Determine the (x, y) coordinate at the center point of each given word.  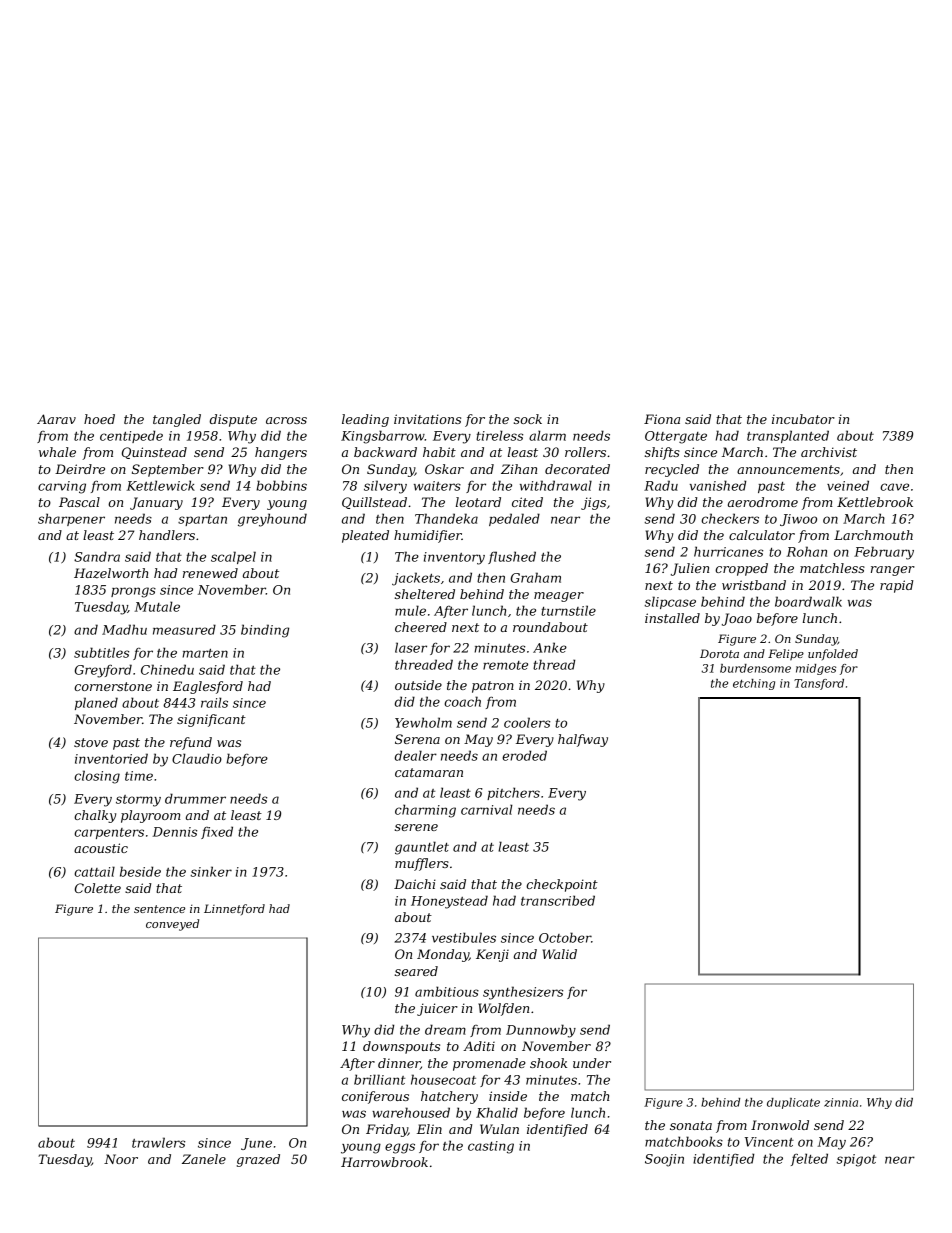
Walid (560, 954)
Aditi (479, 1046)
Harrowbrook (384, 1162)
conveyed (172, 925)
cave (894, 487)
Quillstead (374, 503)
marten (205, 653)
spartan (202, 520)
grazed (258, 1160)
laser (411, 647)
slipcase (670, 602)
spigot (856, 1160)
